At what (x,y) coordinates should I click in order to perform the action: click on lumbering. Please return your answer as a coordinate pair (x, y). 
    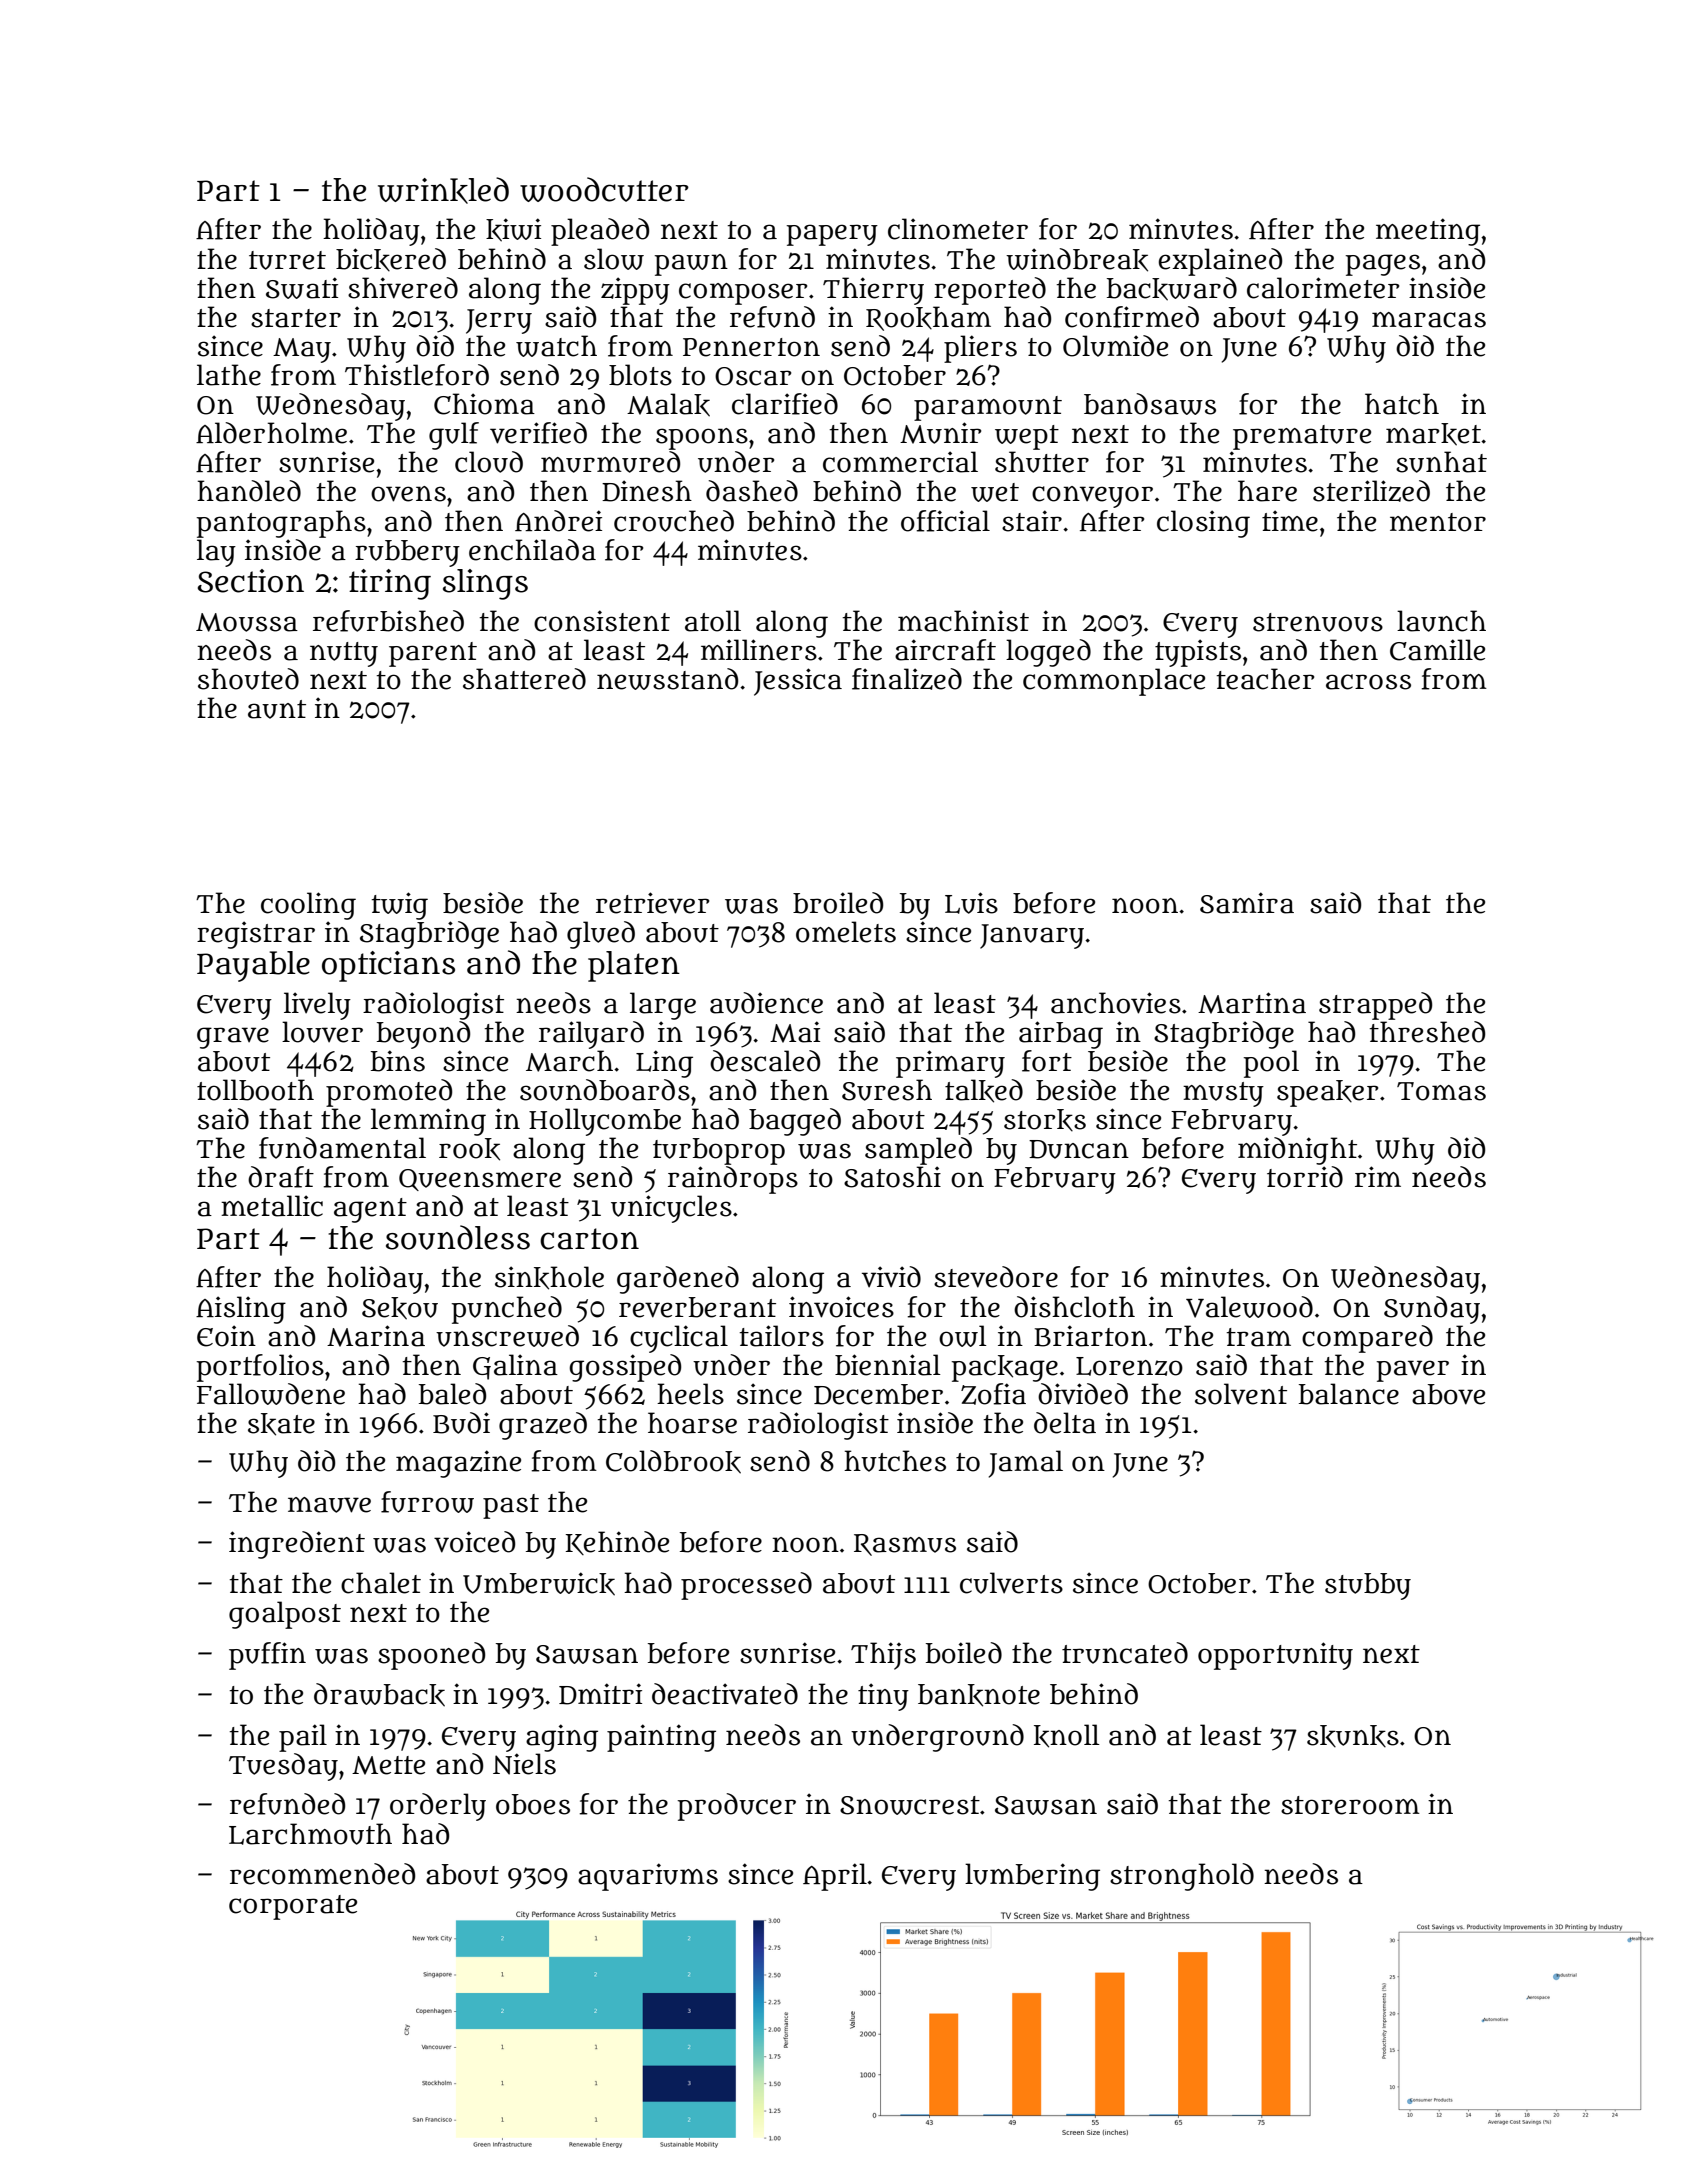
    Looking at the image, I should click on (1032, 1877).
